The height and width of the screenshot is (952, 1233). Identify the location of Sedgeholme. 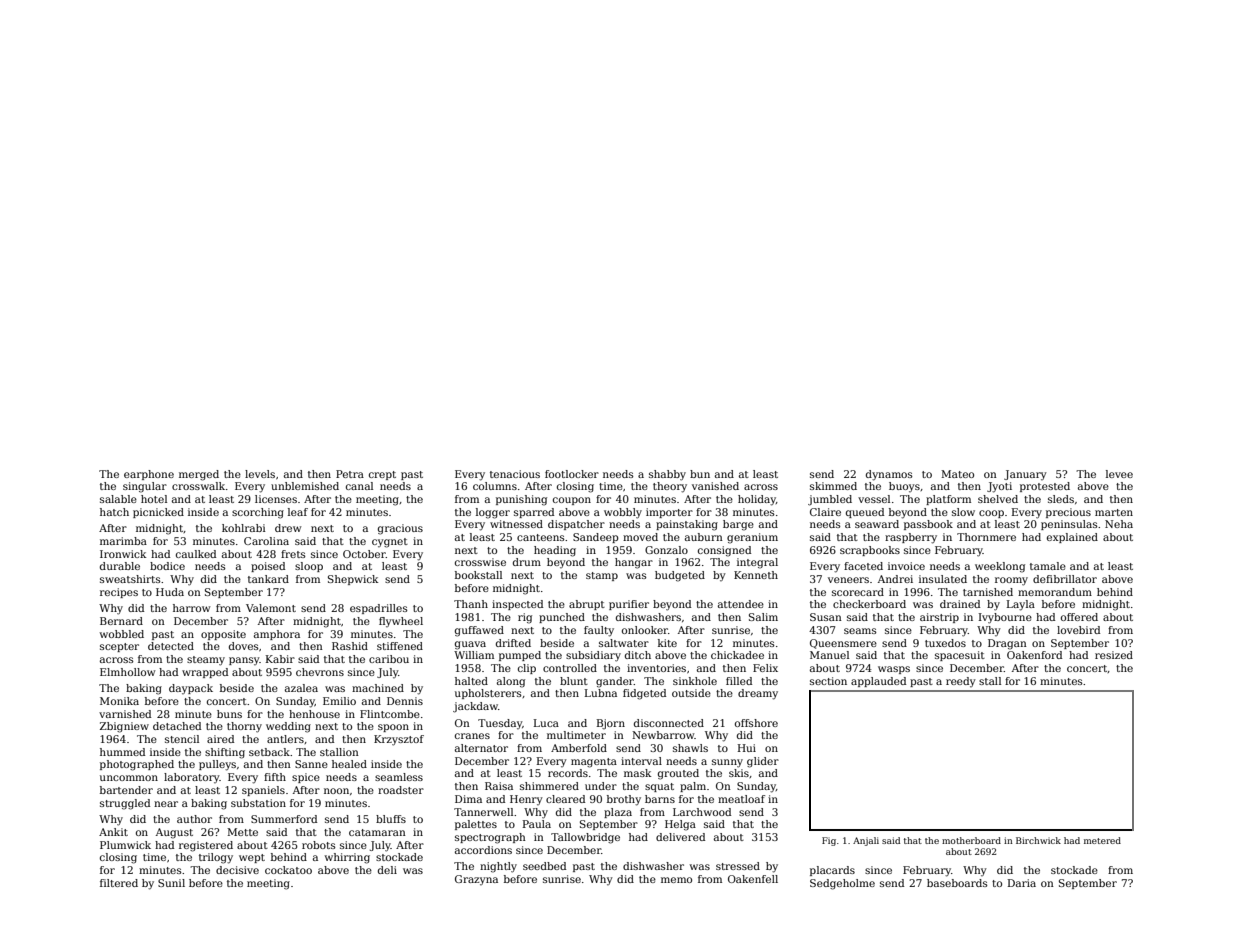
(842, 884).
